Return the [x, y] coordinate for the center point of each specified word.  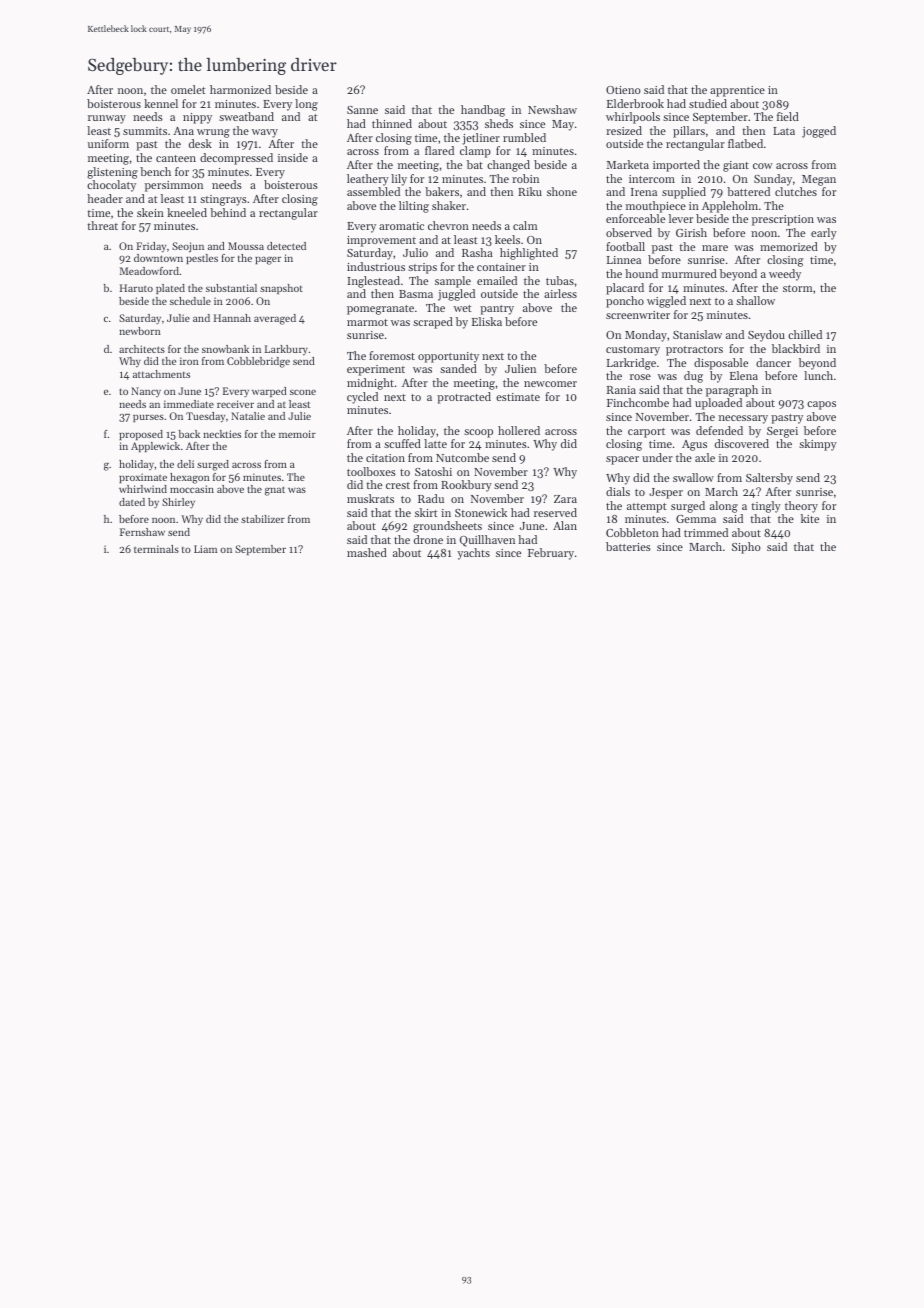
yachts [473, 554]
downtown [158, 258]
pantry [497, 310]
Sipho [746, 548]
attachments [161, 374]
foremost [392, 355]
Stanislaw [697, 334]
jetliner [481, 139]
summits [145, 131]
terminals [156, 549]
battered [748, 191]
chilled [805, 334]
